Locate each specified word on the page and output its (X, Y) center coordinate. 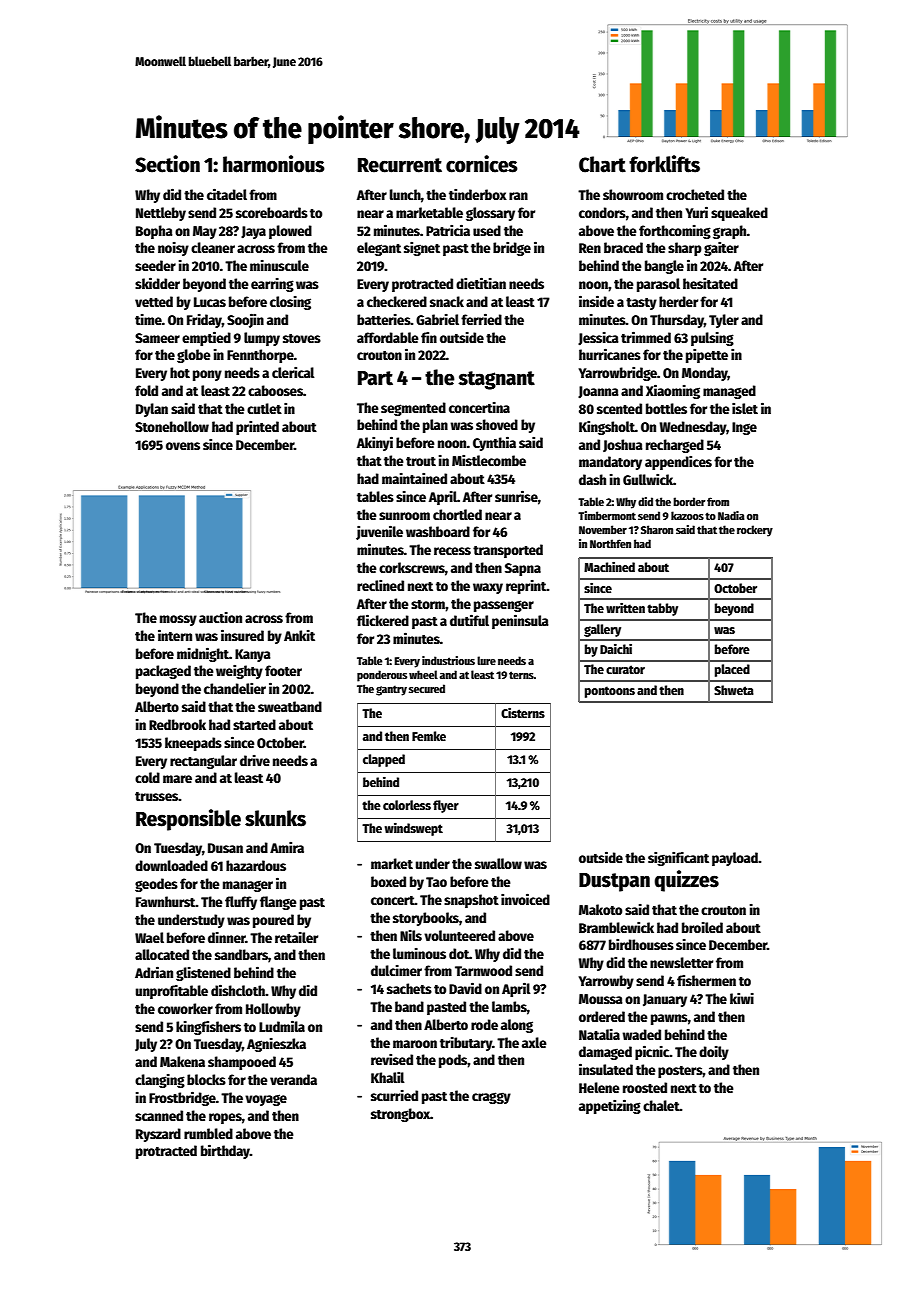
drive (255, 760)
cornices (482, 164)
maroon (415, 1044)
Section (167, 164)
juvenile (379, 532)
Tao (436, 882)
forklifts (664, 164)
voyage (266, 1100)
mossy (178, 620)
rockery (755, 531)
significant (678, 859)
